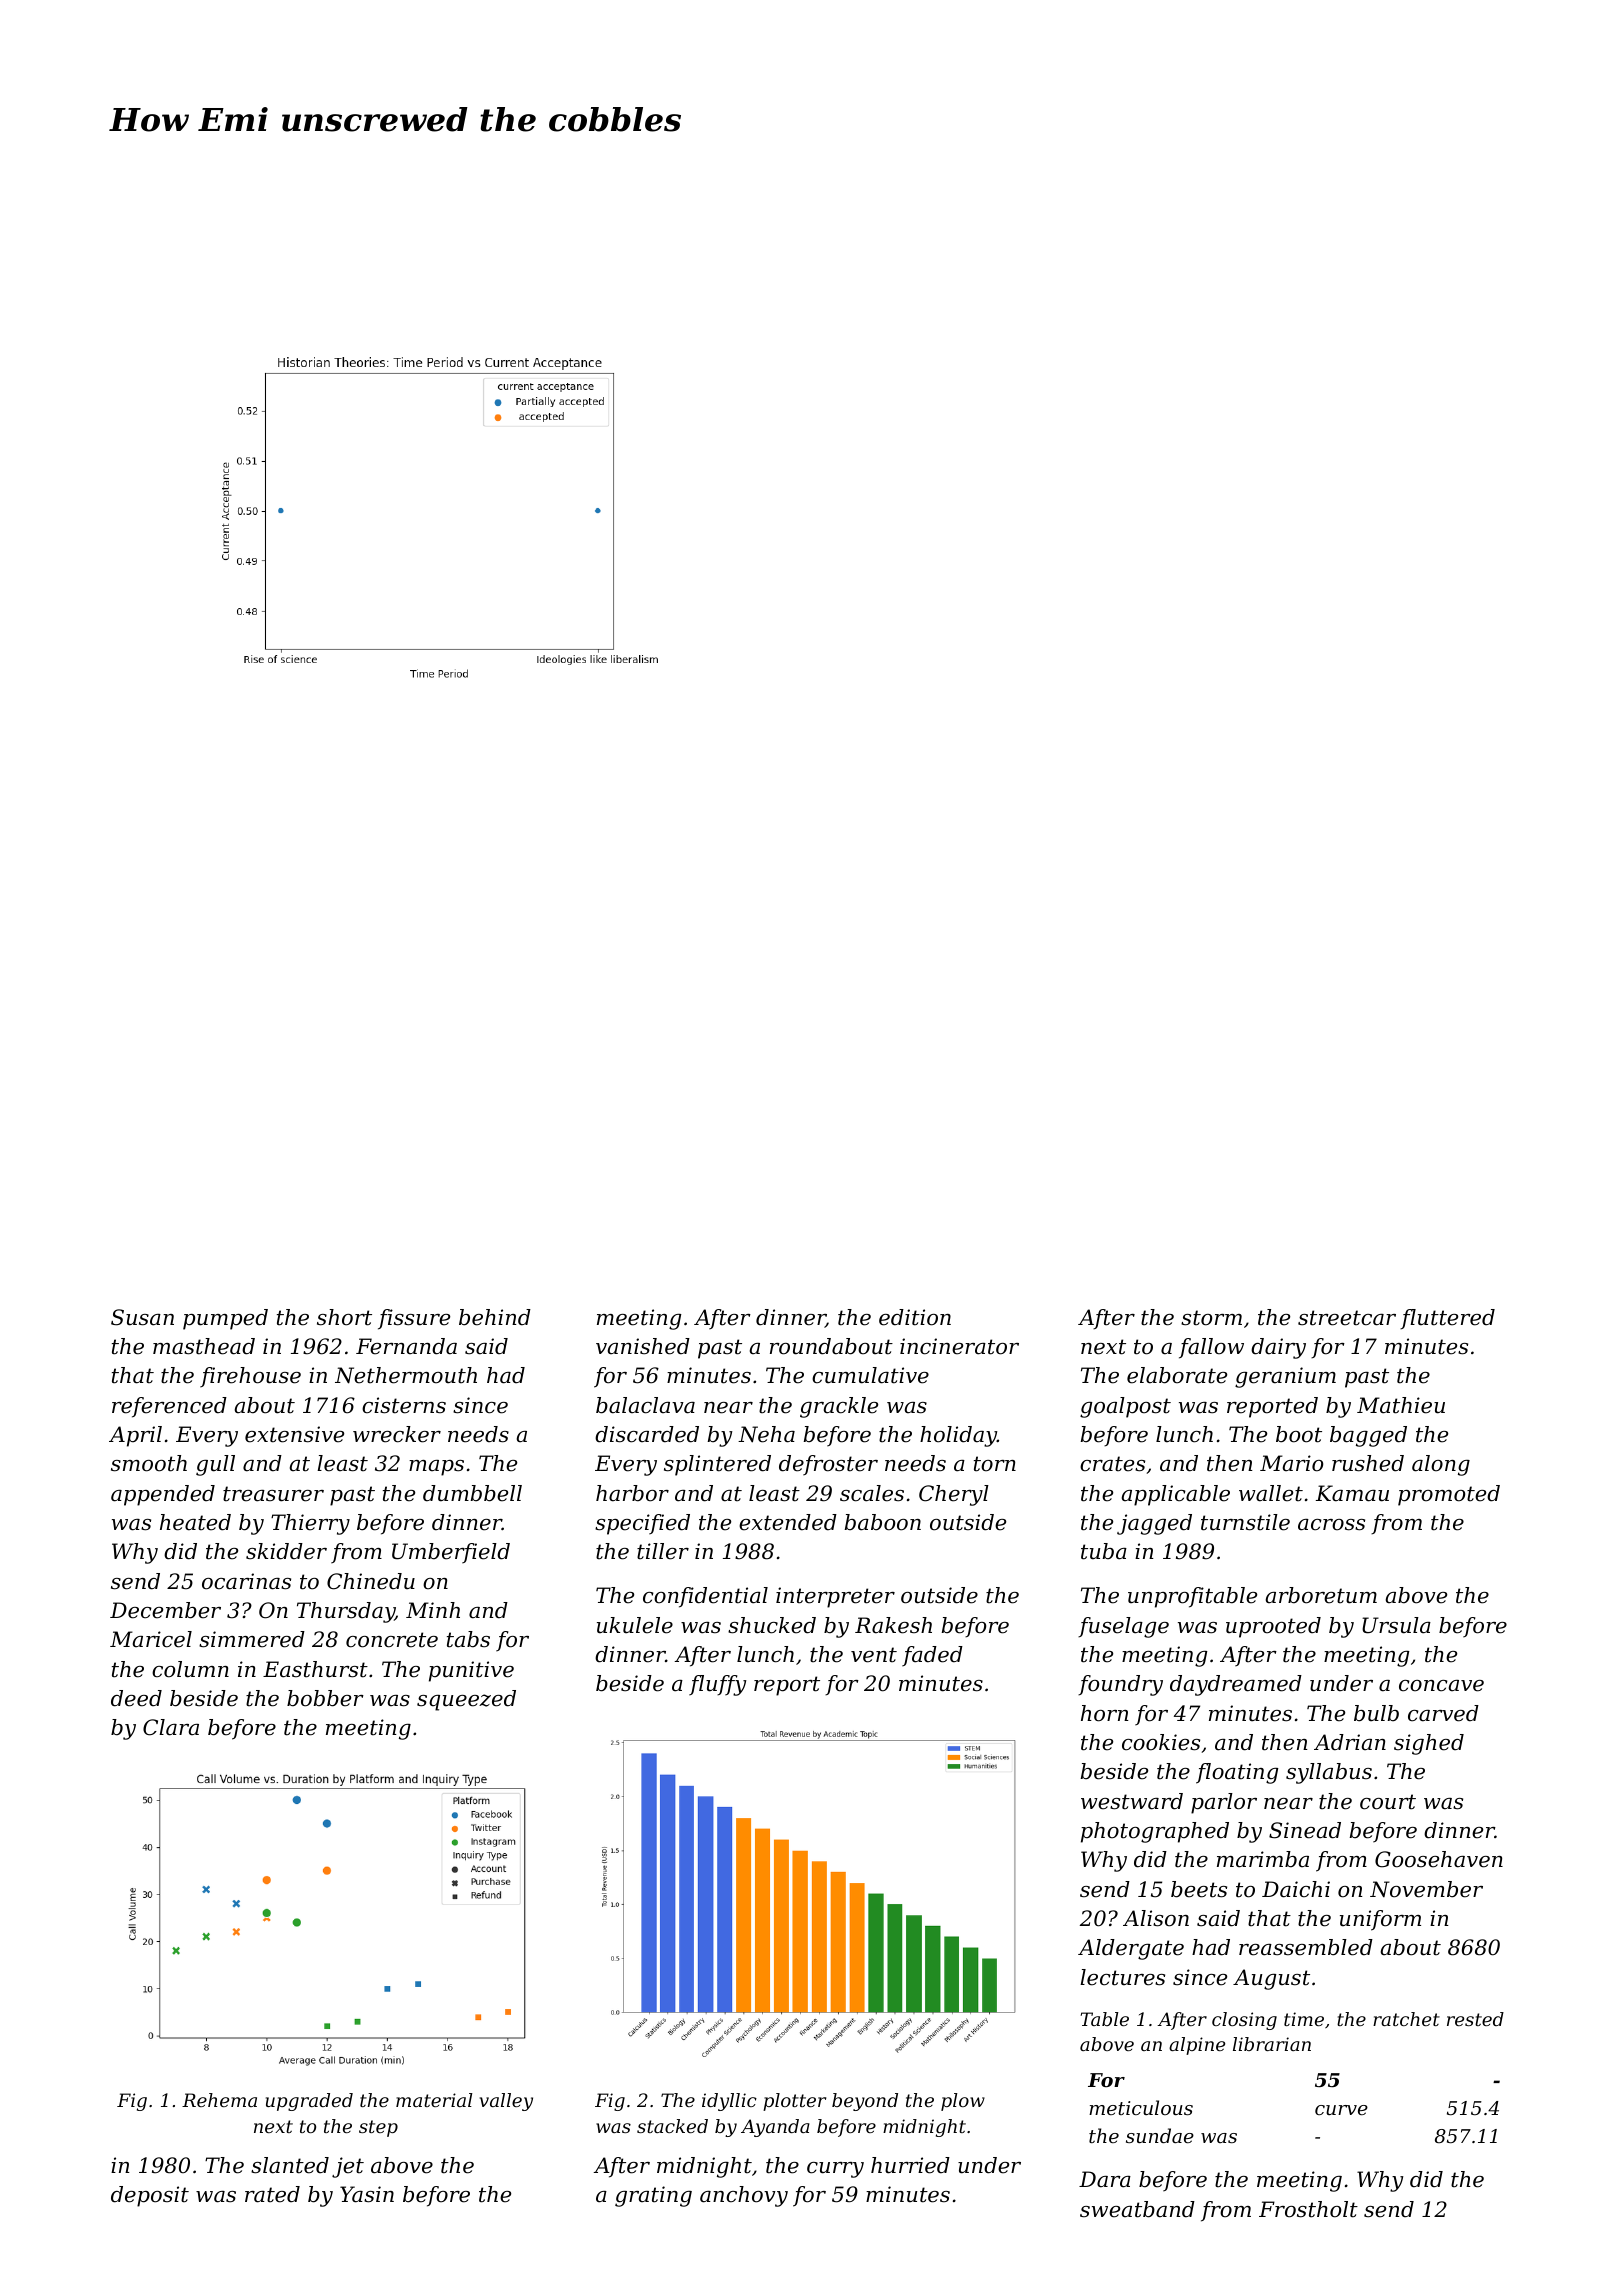 The height and width of the screenshot is (2292, 1620). What do you see at coordinates (378, 2128) in the screenshot?
I see `step` at bounding box center [378, 2128].
